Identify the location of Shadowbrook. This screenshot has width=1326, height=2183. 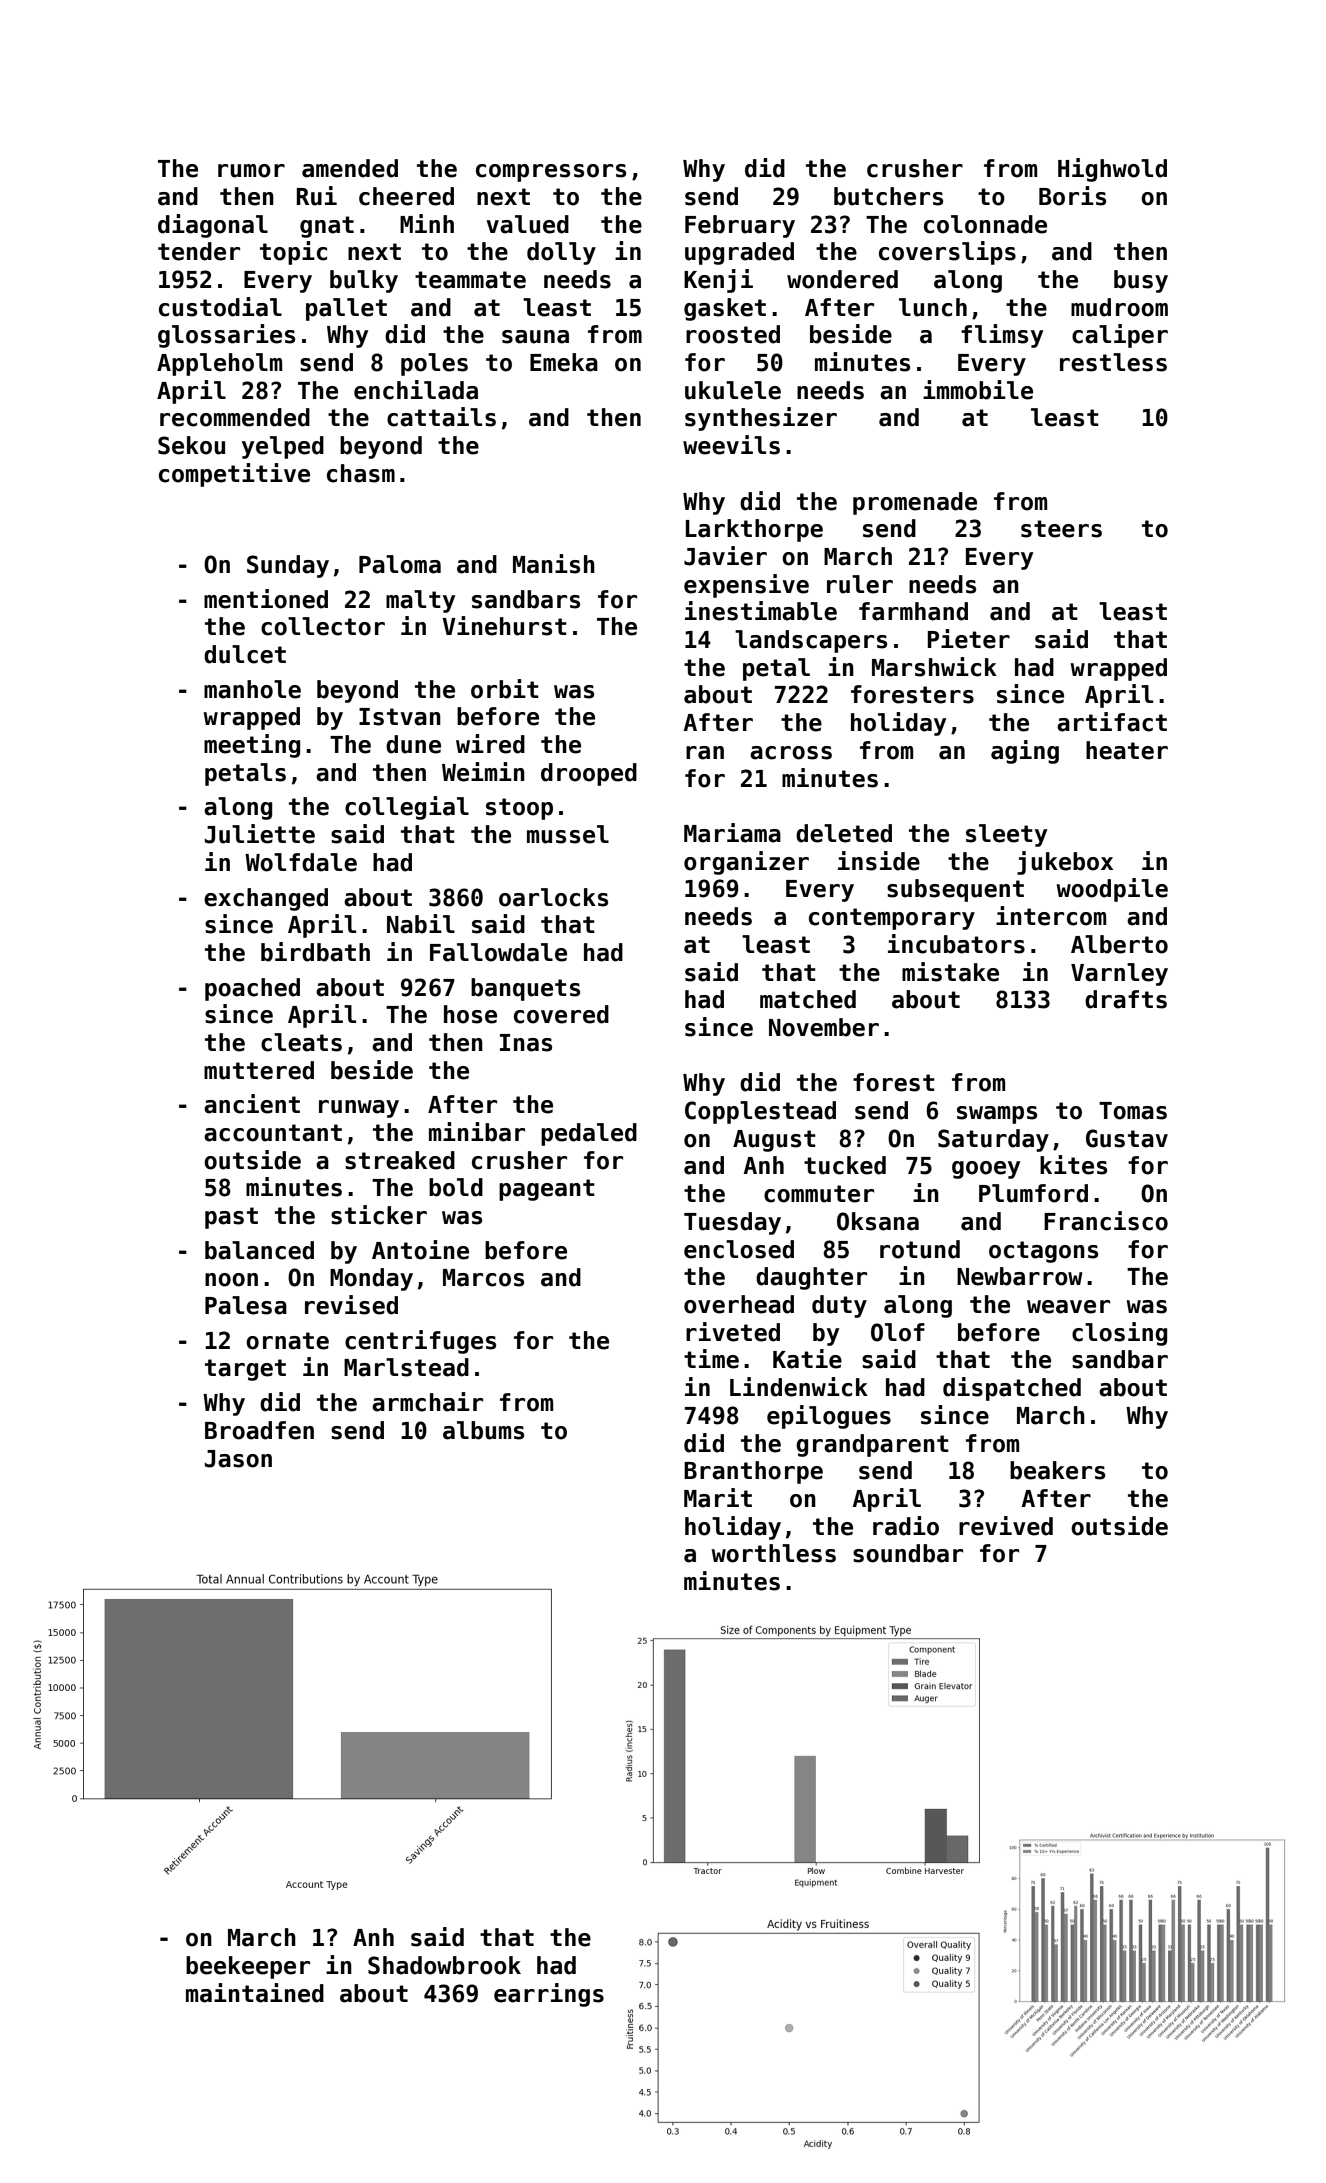
(444, 1965).
